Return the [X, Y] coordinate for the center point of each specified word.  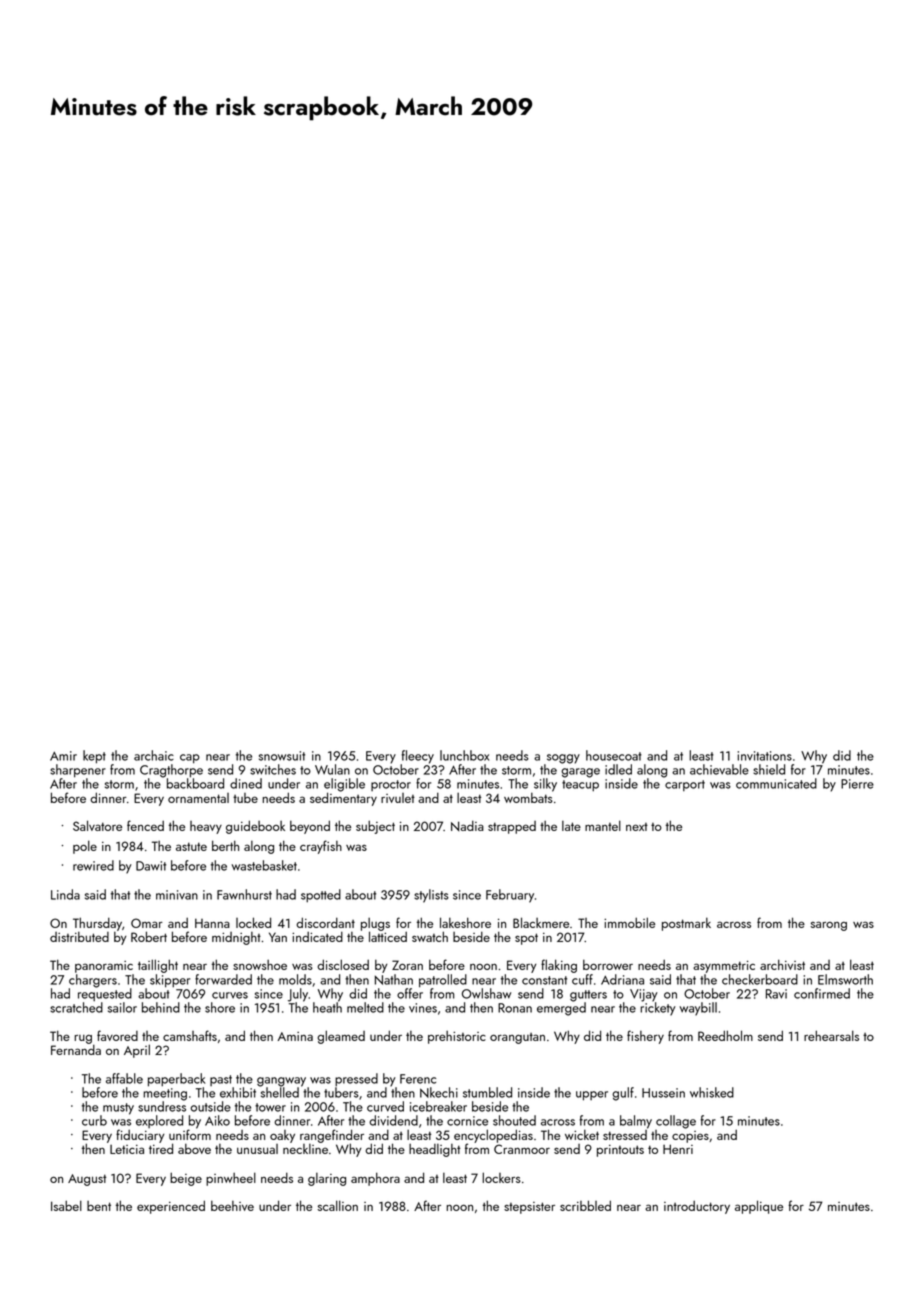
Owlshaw [486, 993]
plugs [375, 924]
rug [83, 1039]
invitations [764, 756]
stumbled [487, 1092]
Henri [678, 1149]
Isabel [66, 1205]
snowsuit [282, 756]
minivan [177, 895]
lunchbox [464, 755]
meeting [165, 1094]
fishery [645, 1037]
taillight [158, 966]
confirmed [822, 993]
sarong [829, 926]
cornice [467, 1121]
